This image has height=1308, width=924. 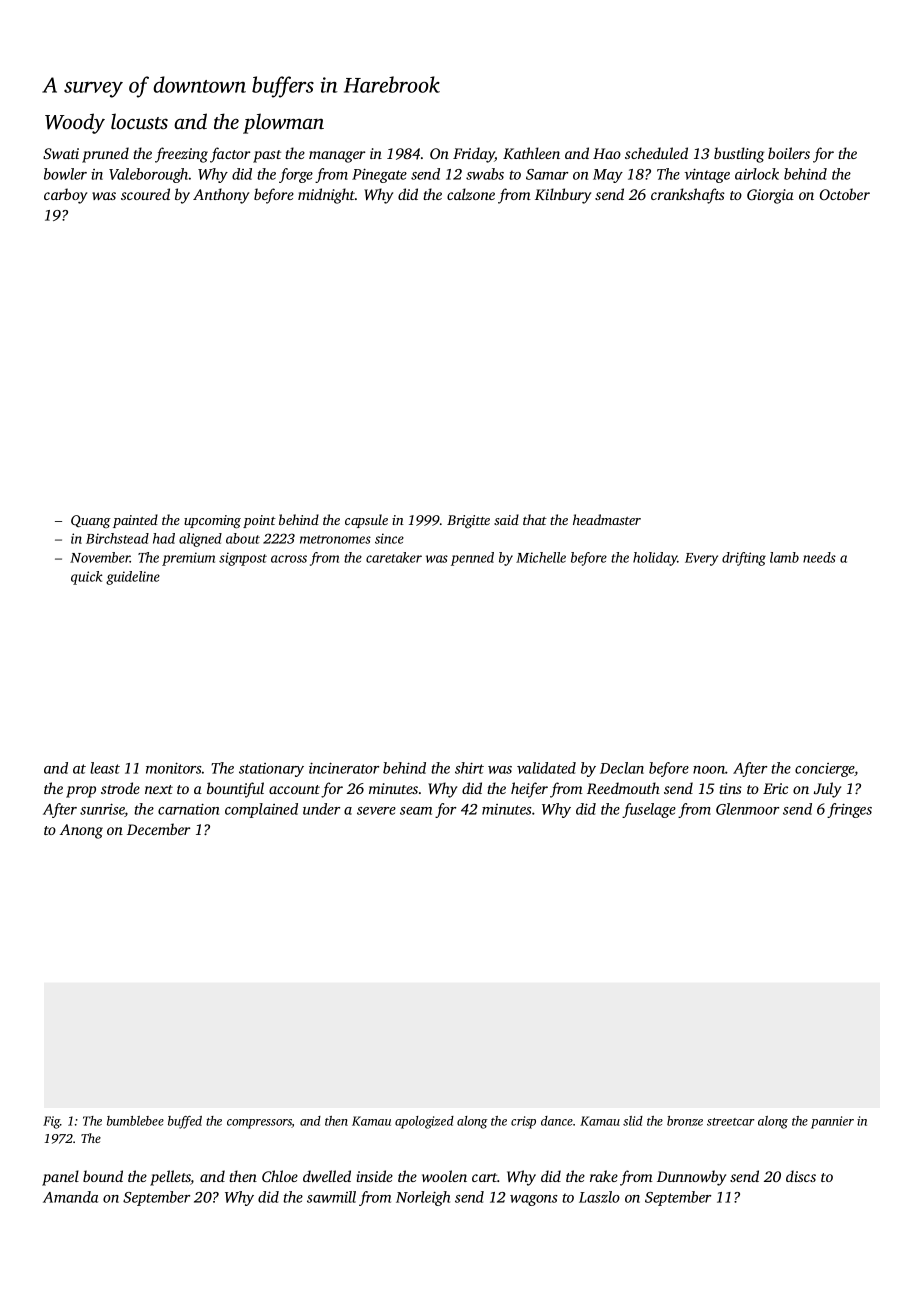 I want to click on discs, so click(x=801, y=1176).
